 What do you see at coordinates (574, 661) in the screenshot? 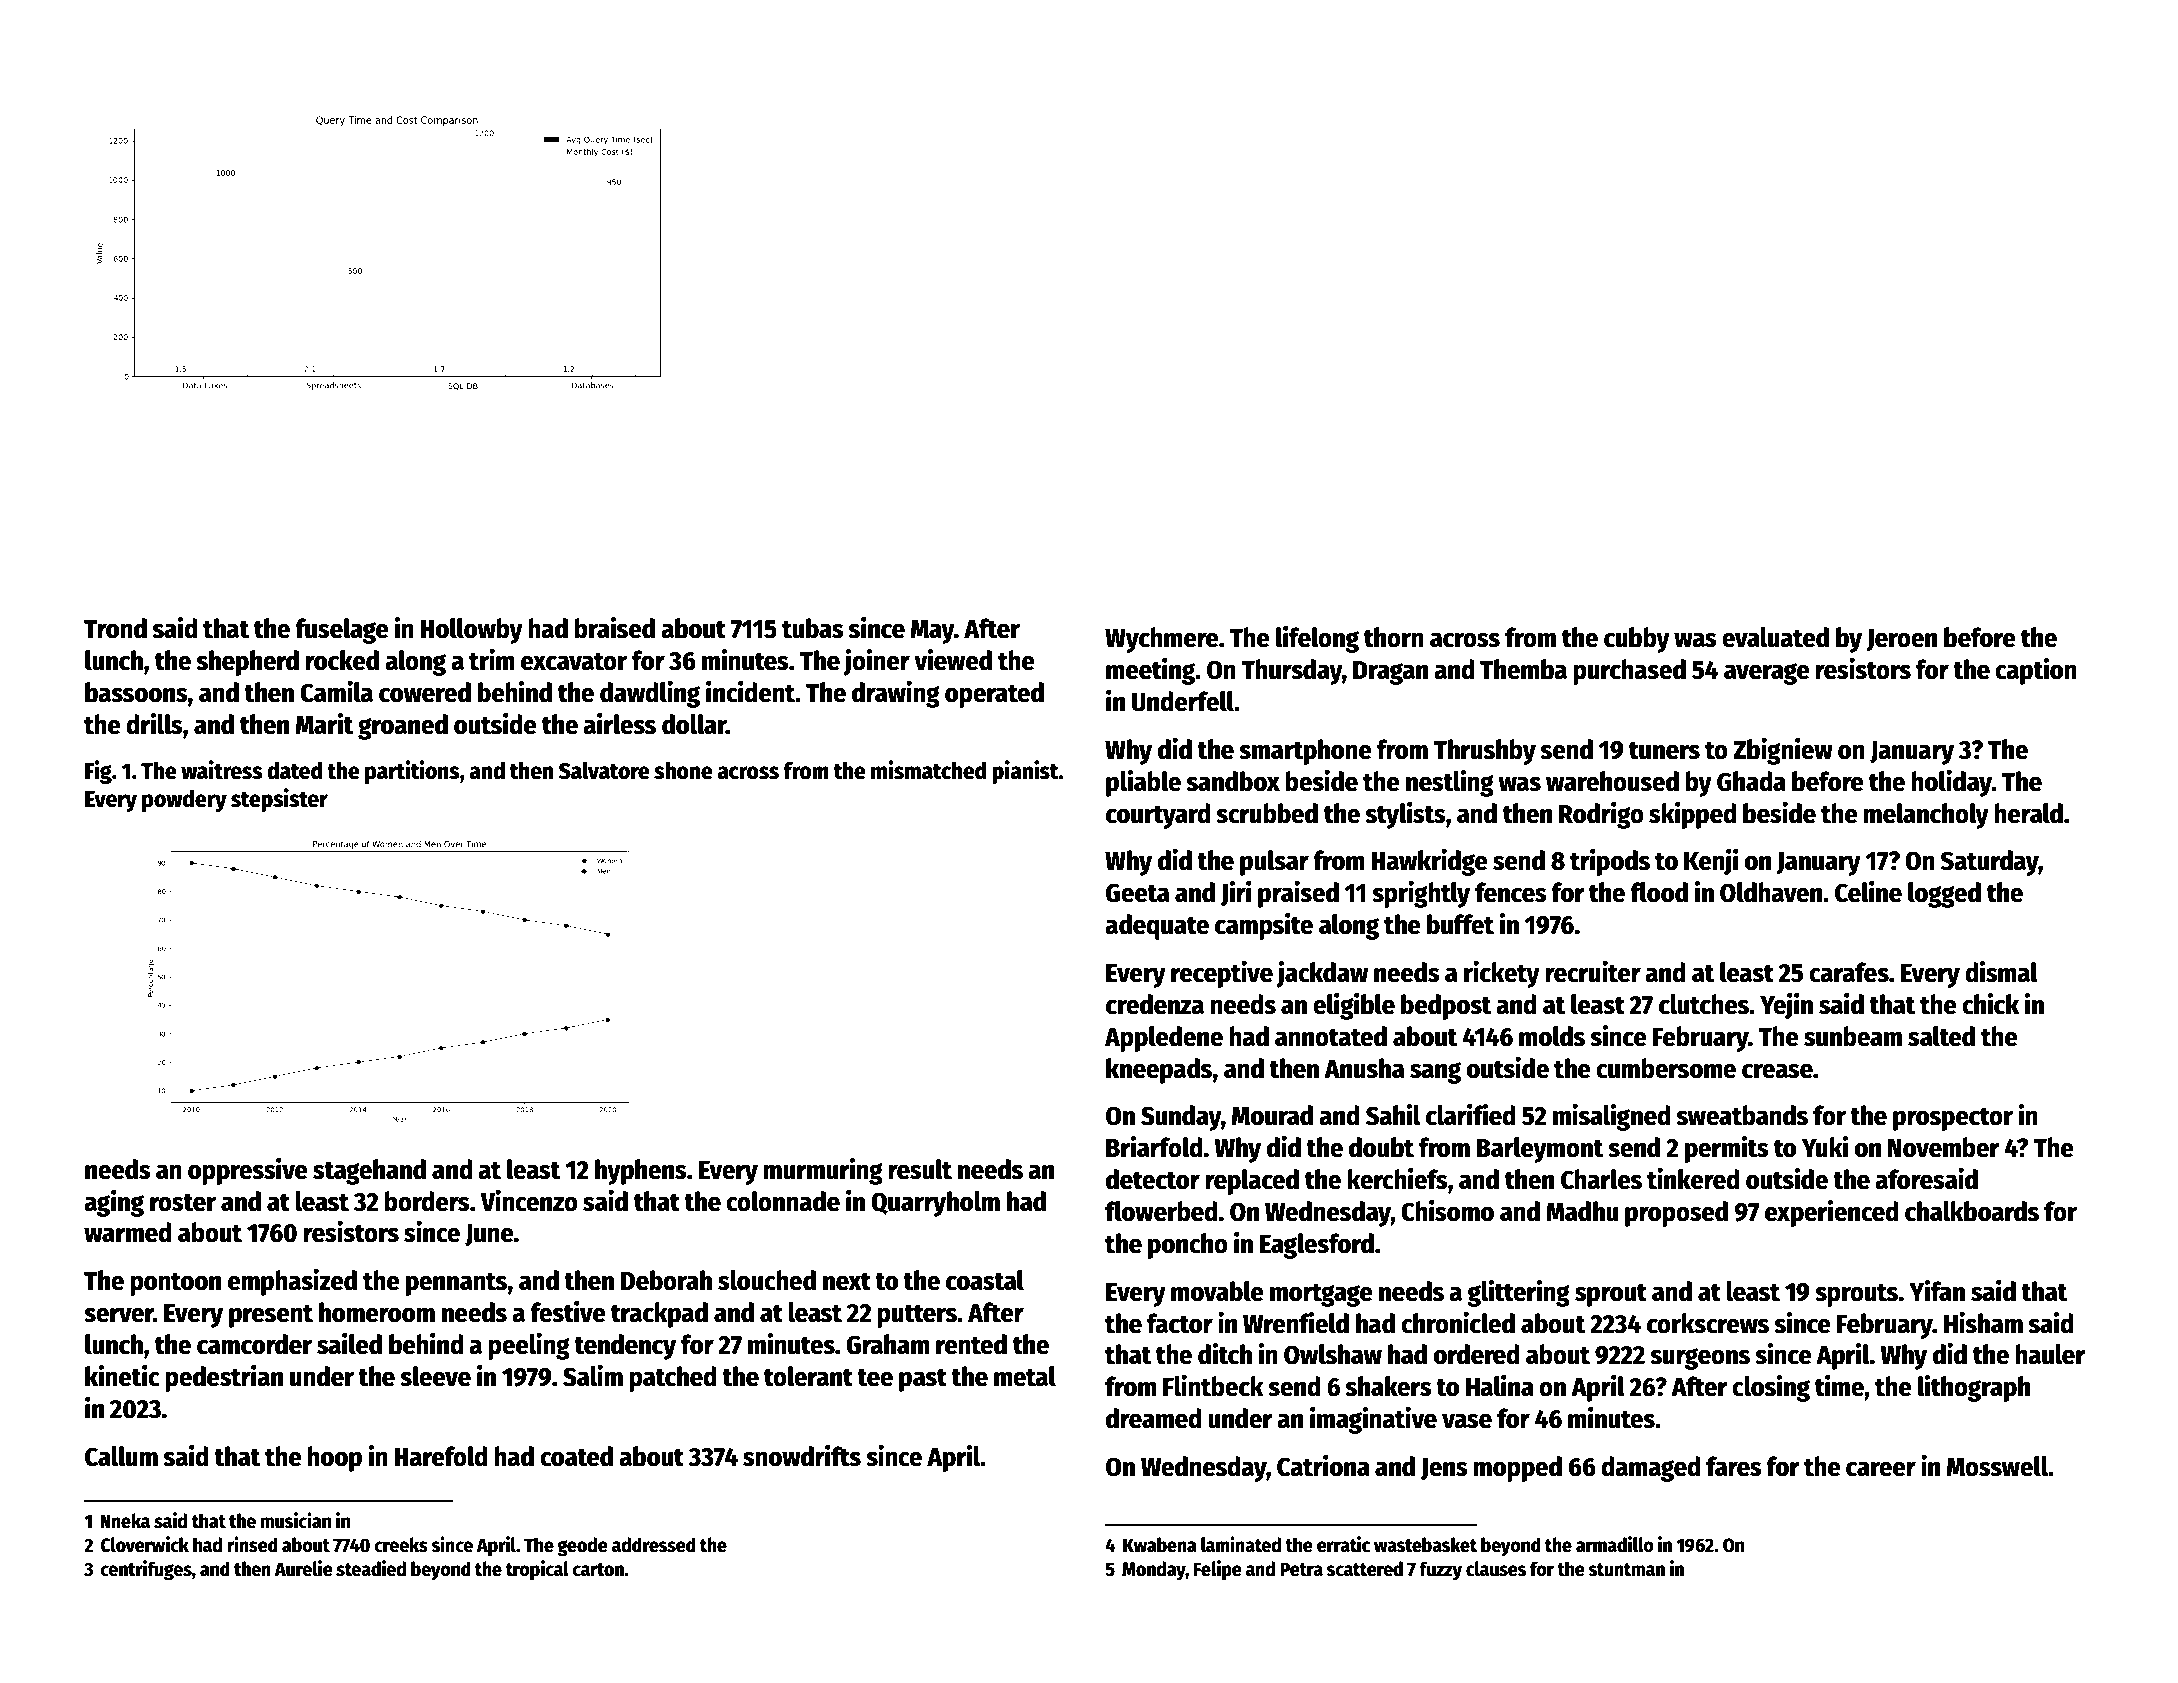
I see `excavator` at bounding box center [574, 661].
